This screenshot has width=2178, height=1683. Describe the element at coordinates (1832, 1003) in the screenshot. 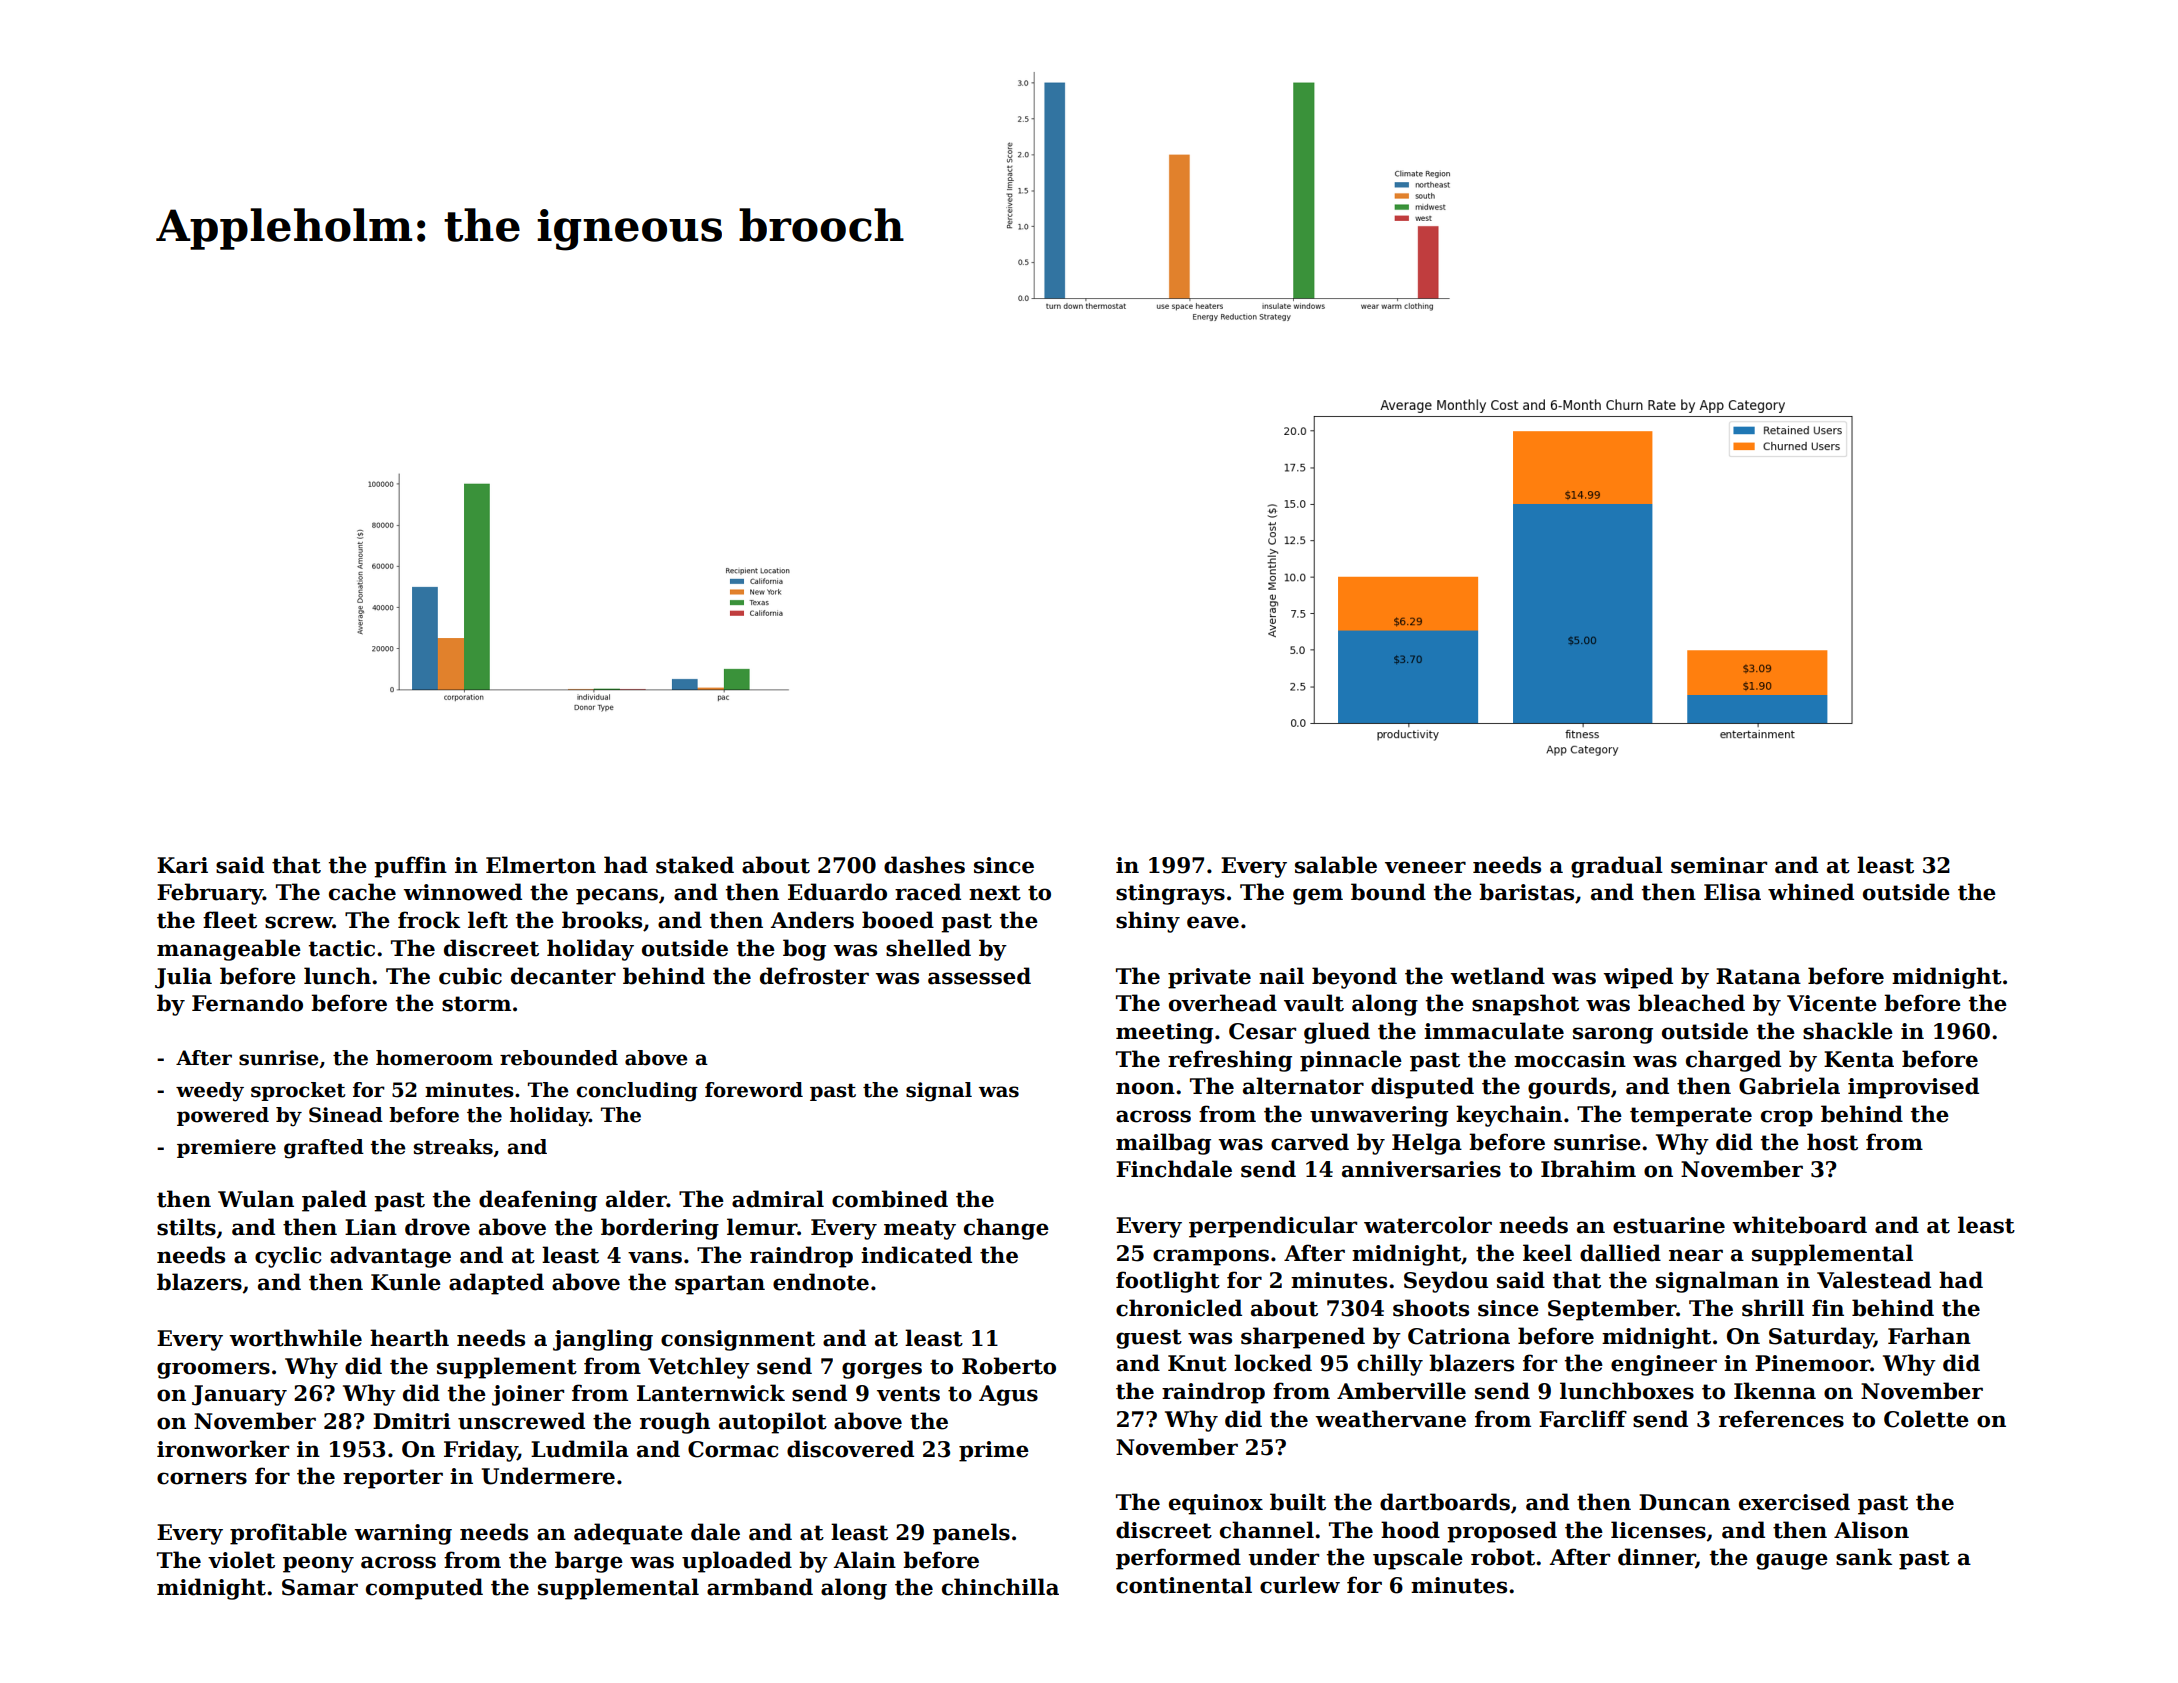

I see `Vicente` at that location.
